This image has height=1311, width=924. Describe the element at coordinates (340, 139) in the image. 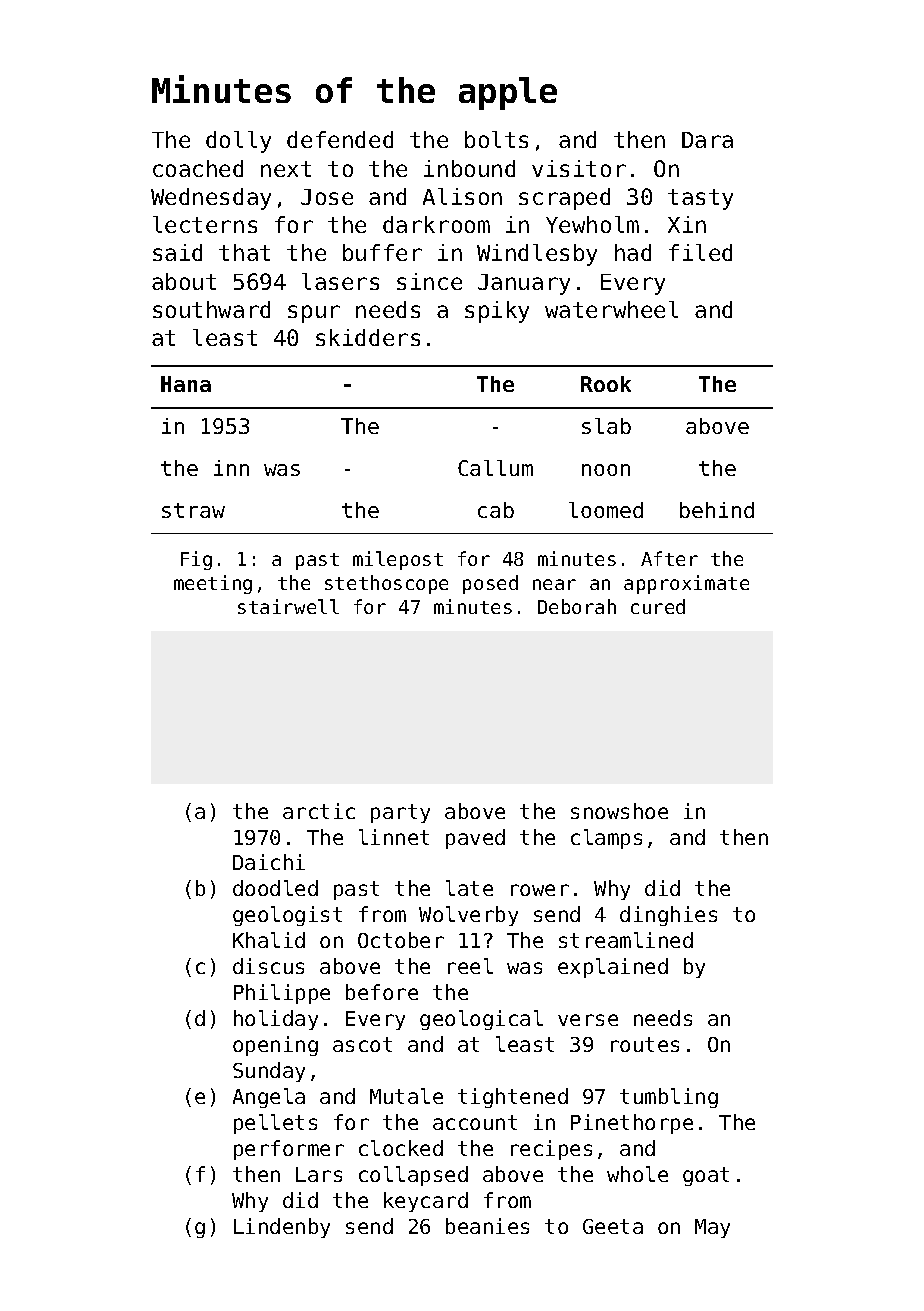

I see `defended` at that location.
